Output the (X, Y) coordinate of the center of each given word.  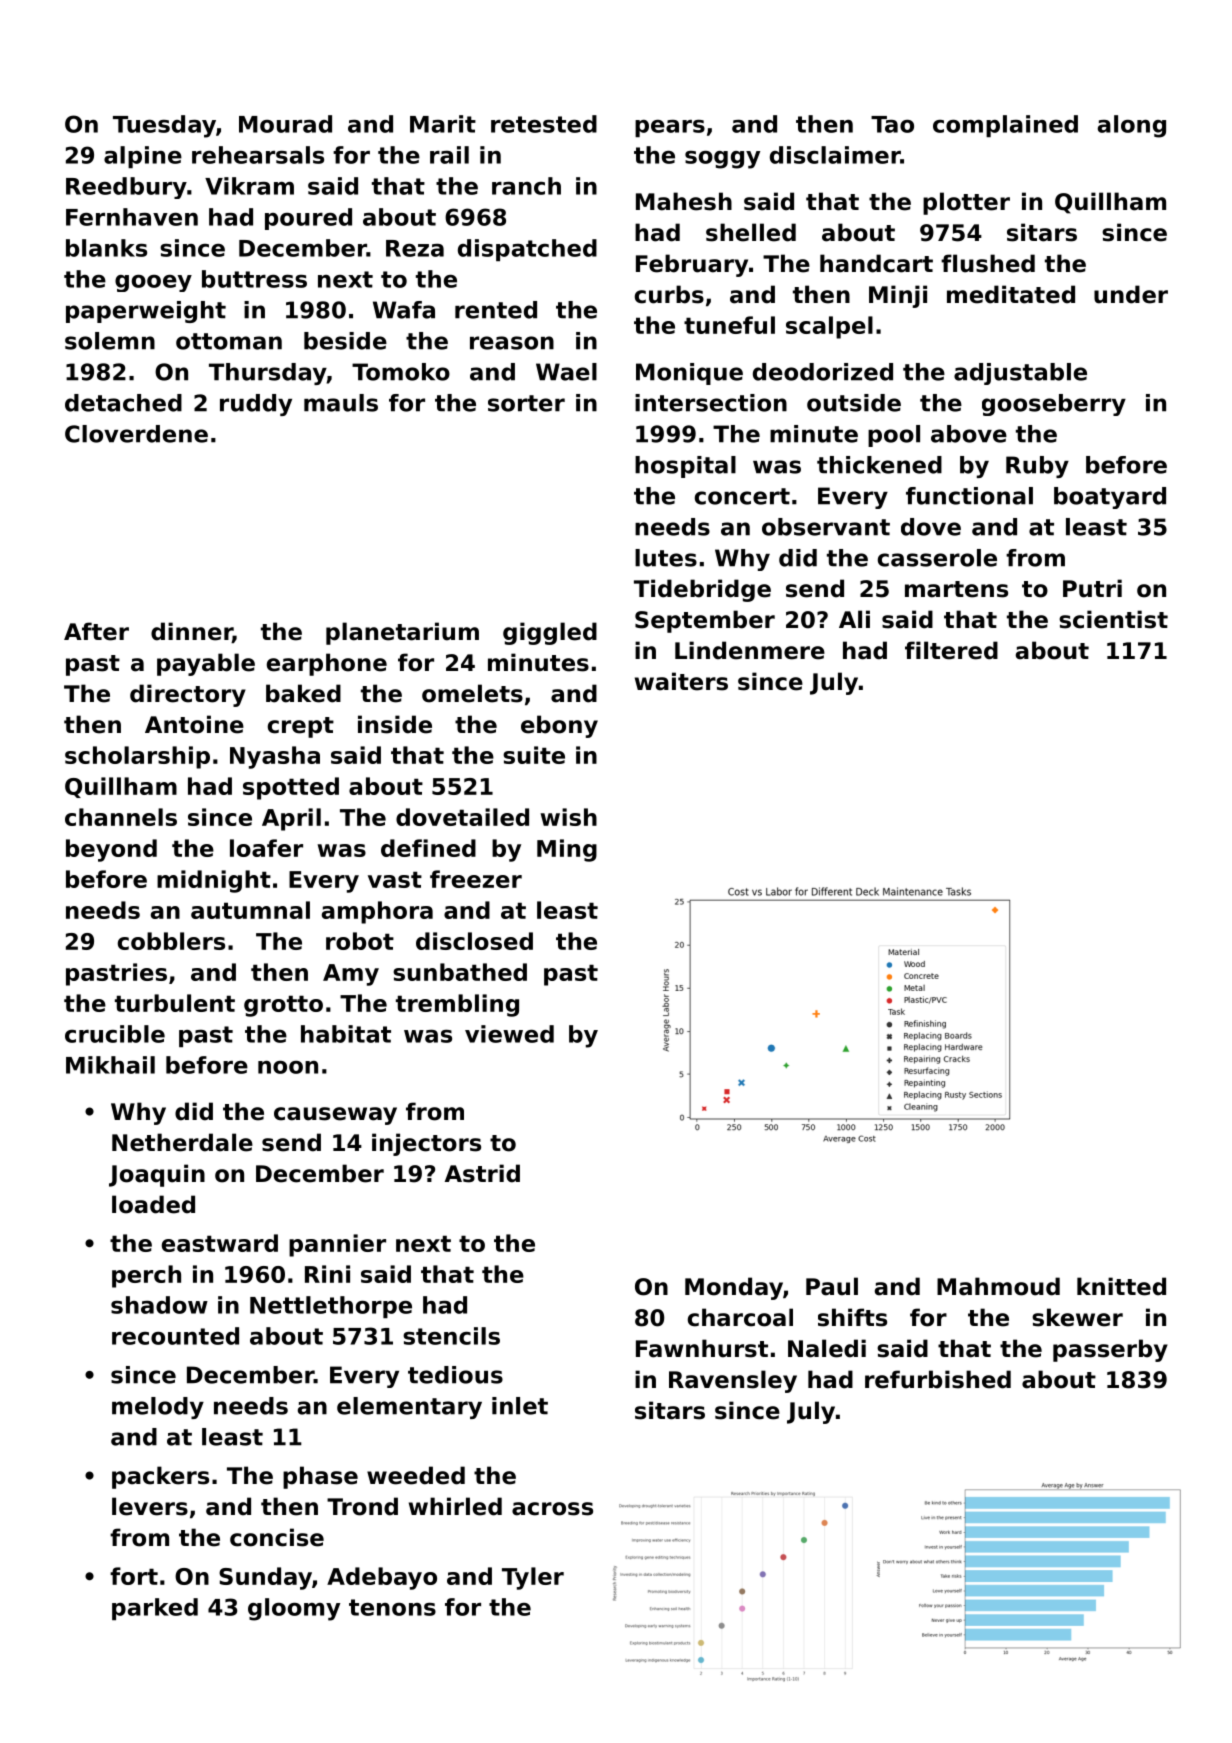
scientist (1113, 619)
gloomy (294, 1609)
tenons (392, 1607)
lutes (666, 558)
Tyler (533, 1578)
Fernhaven (132, 217)
